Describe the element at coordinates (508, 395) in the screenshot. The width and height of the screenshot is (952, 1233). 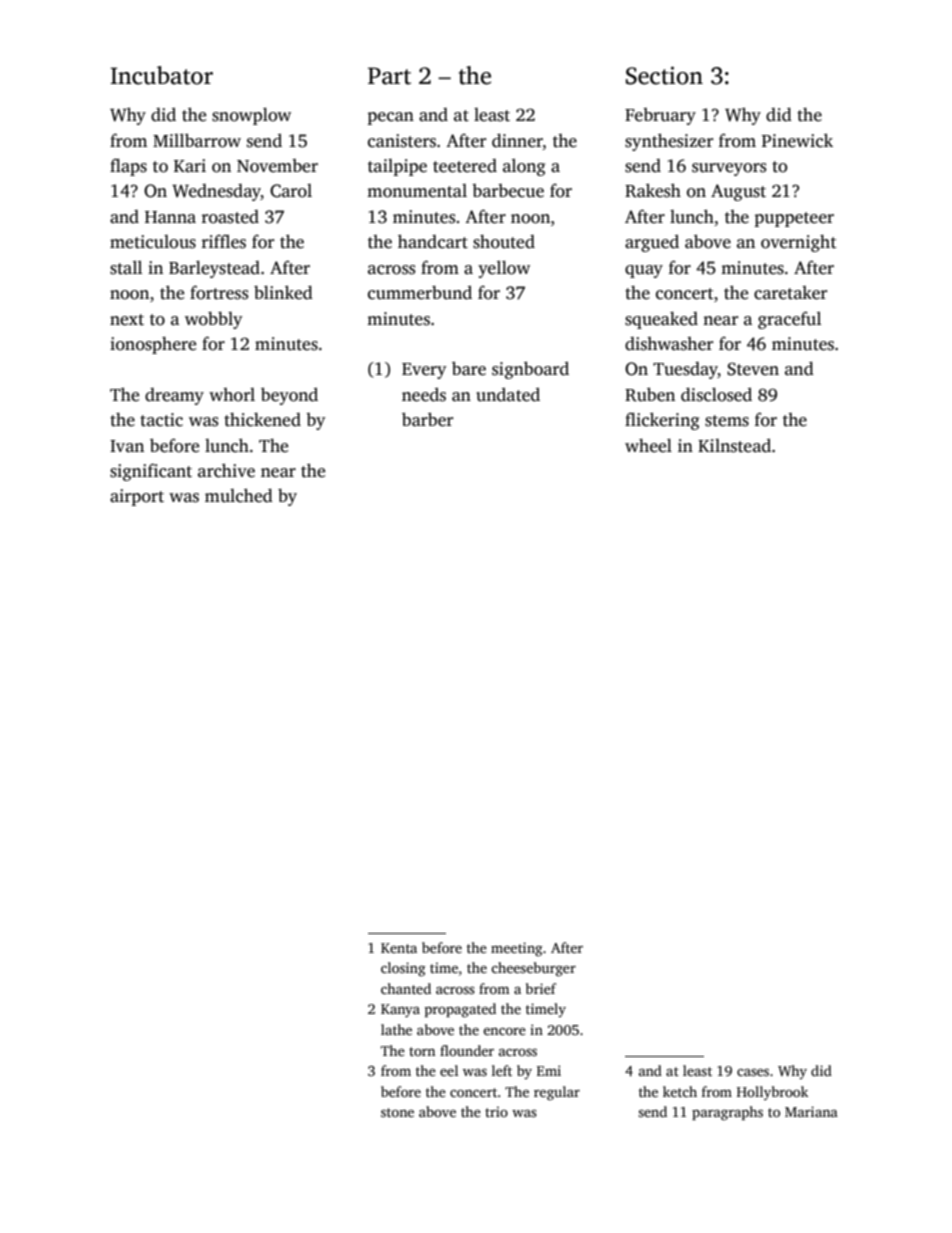
I see `undated` at that location.
